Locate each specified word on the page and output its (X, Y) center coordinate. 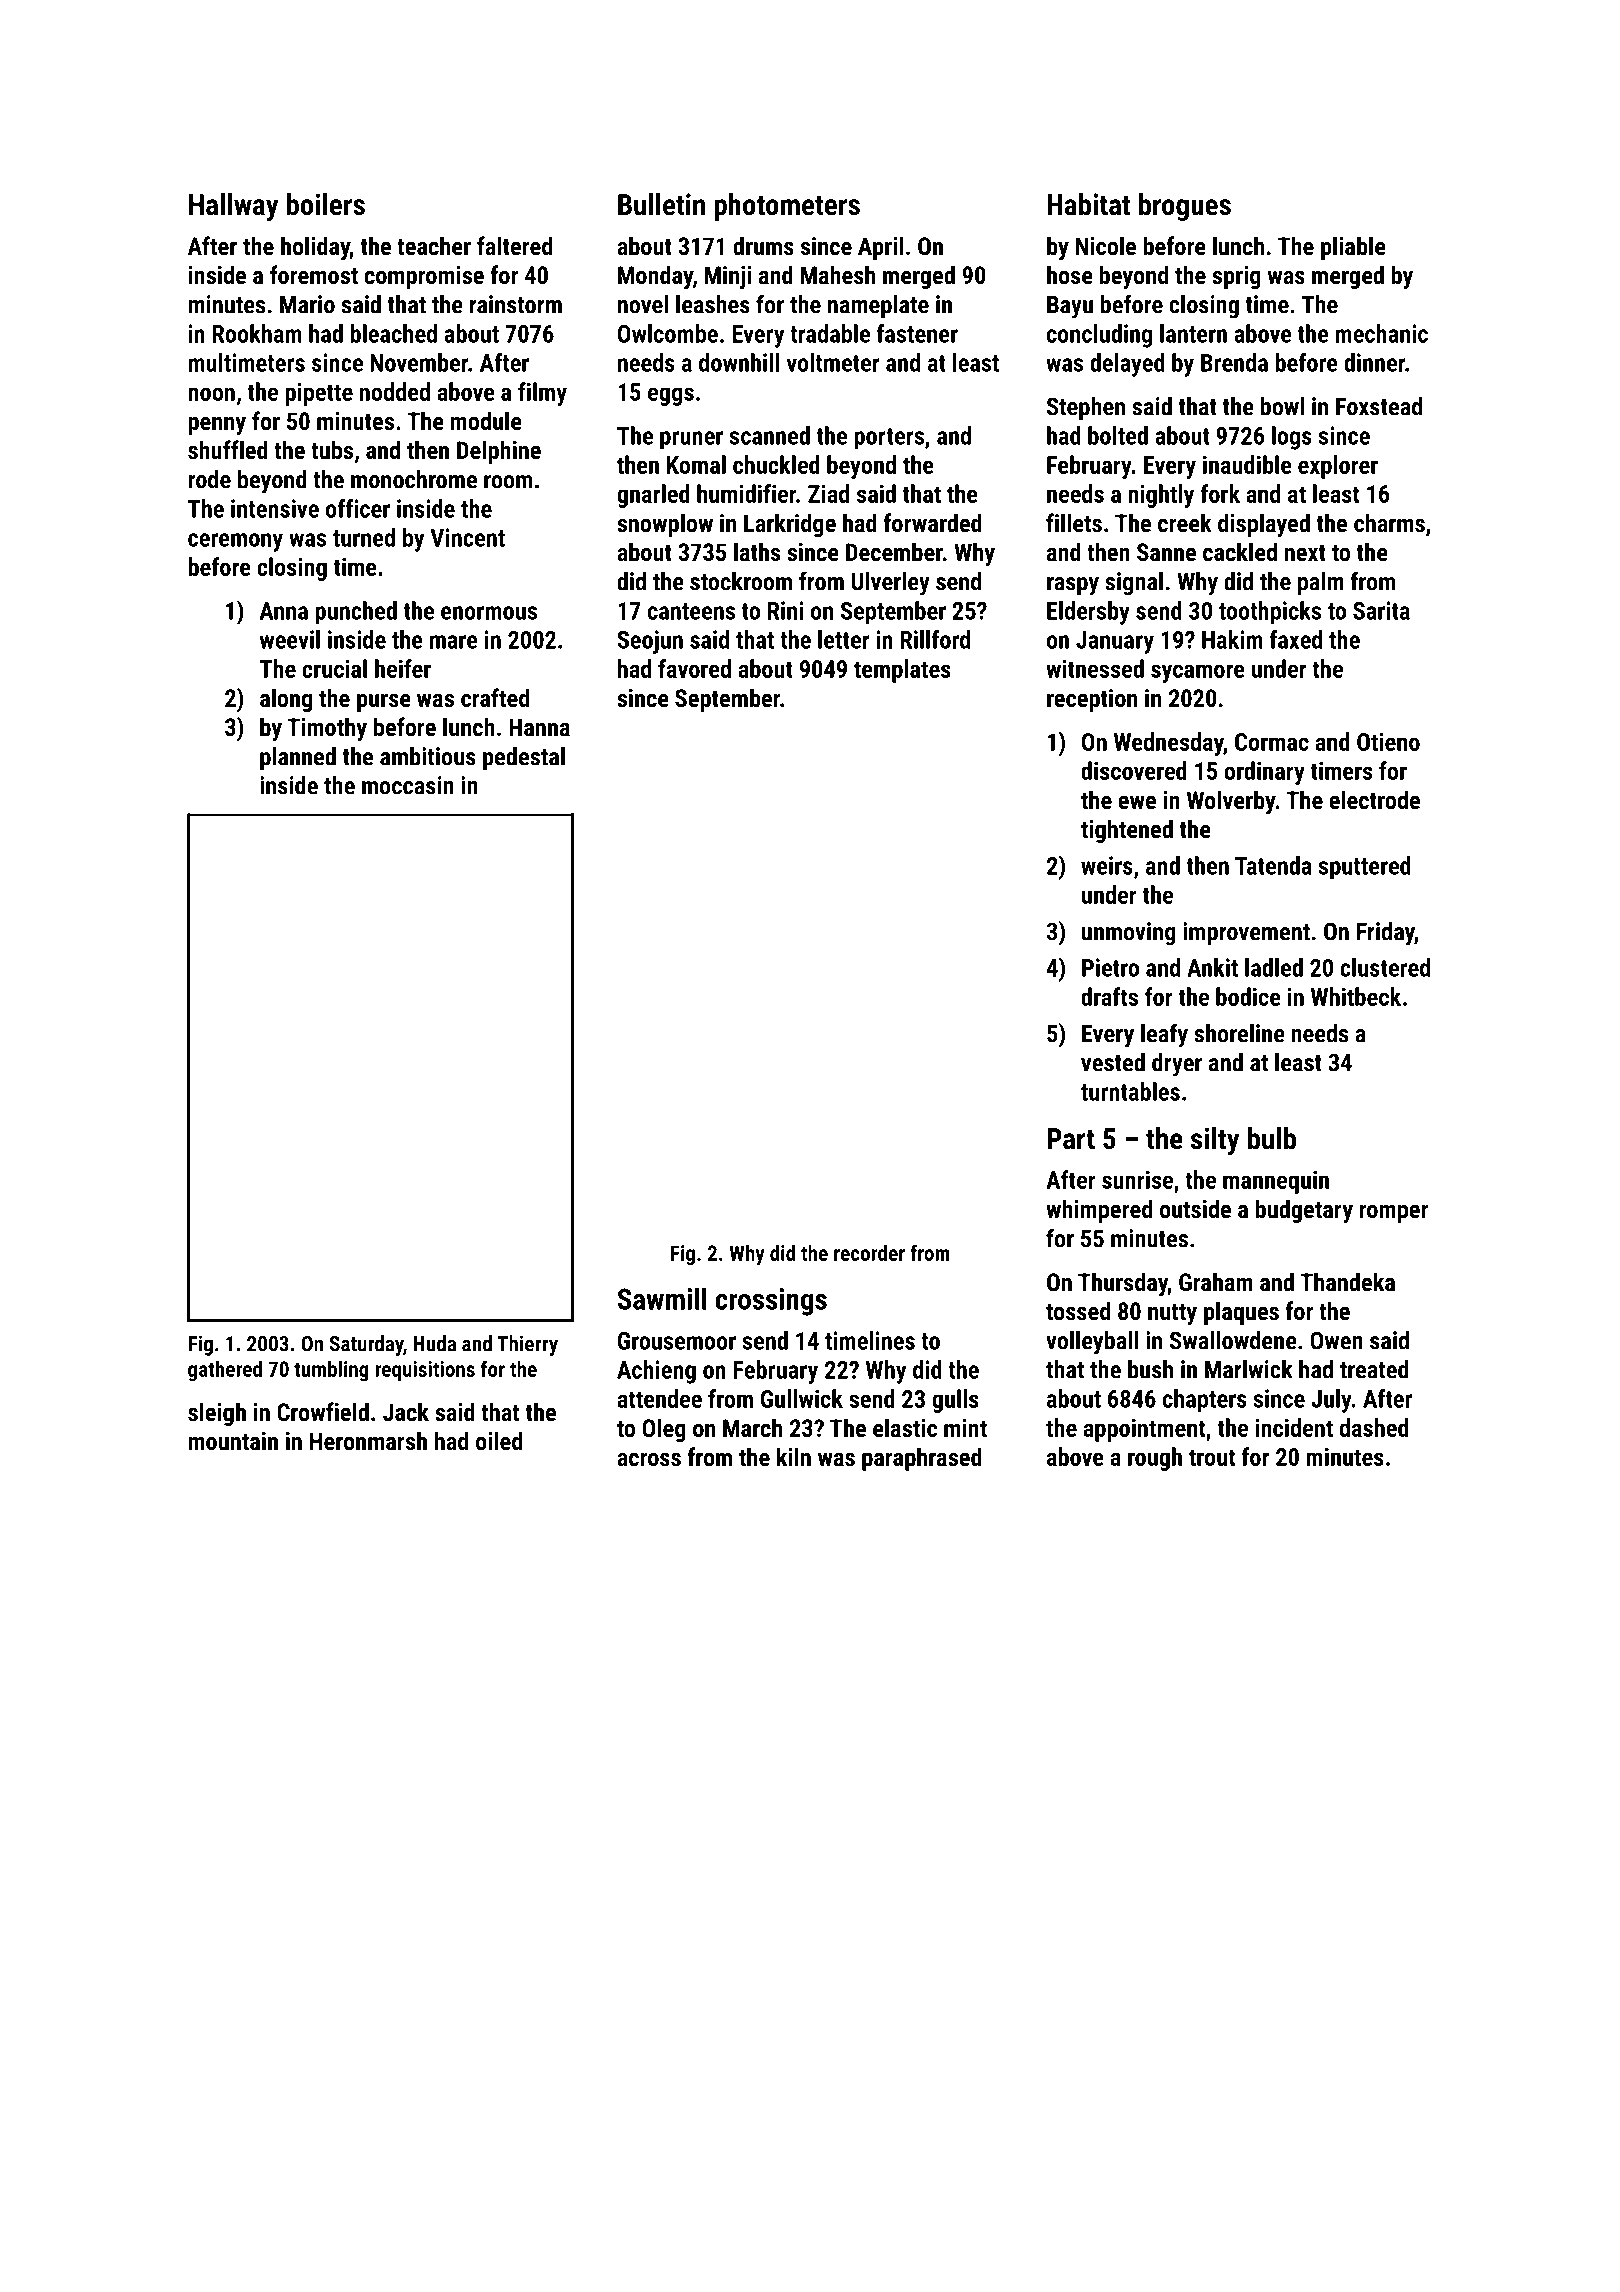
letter (844, 639)
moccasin (408, 785)
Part (1071, 1139)
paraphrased (921, 1459)
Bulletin (661, 204)
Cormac (1272, 742)
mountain (233, 1441)
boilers (325, 204)
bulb (1272, 1138)
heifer (403, 668)
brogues (1185, 207)
